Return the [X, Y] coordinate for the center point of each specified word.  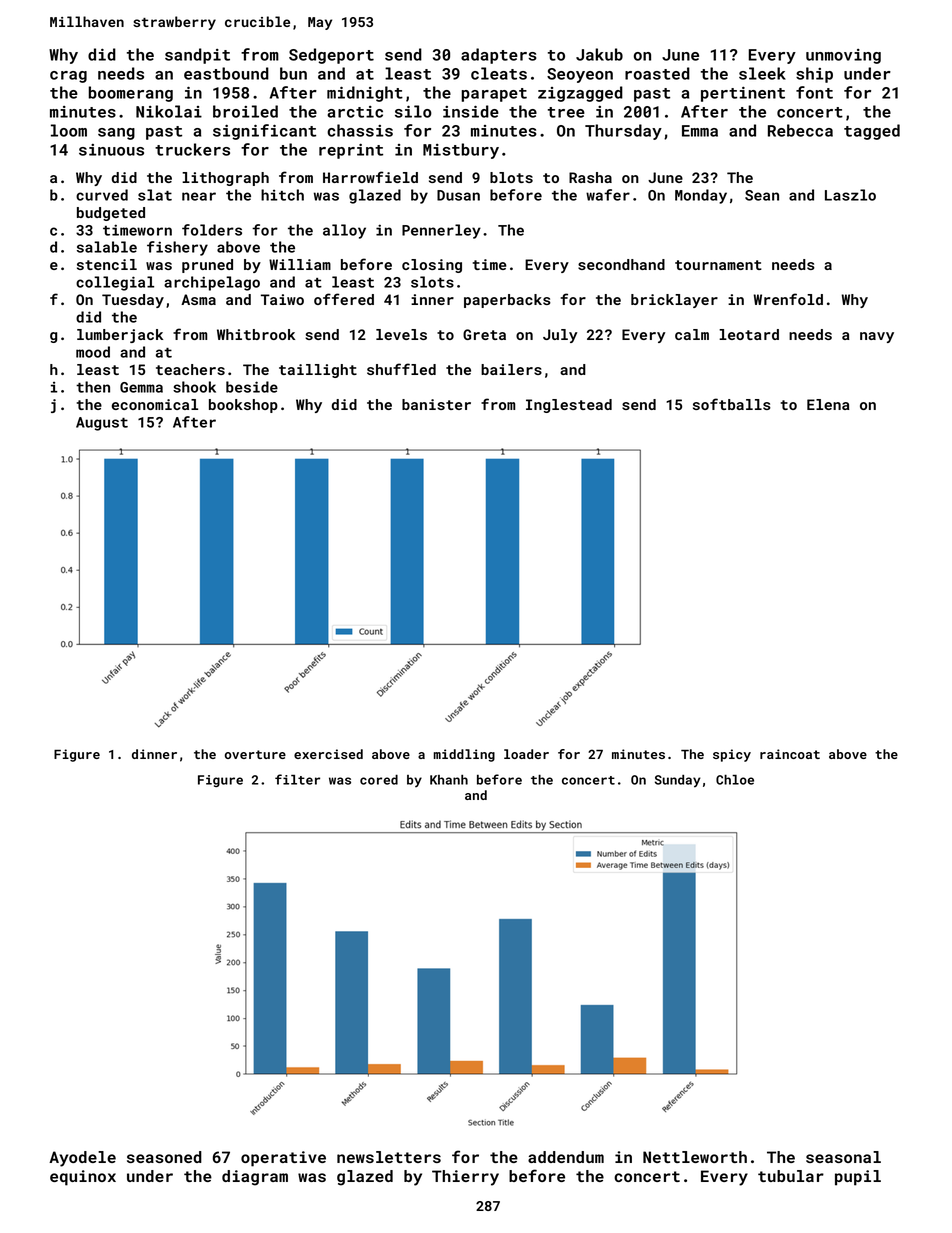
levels [401, 334]
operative [283, 1159]
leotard [749, 334]
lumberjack [120, 336]
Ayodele [82, 1159]
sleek [762, 73]
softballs [732, 404]
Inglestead [569, 406]
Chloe [735, 779]
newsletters [389, 1157]
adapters [499, 56]
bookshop [243, 406]
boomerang [130, 94]
